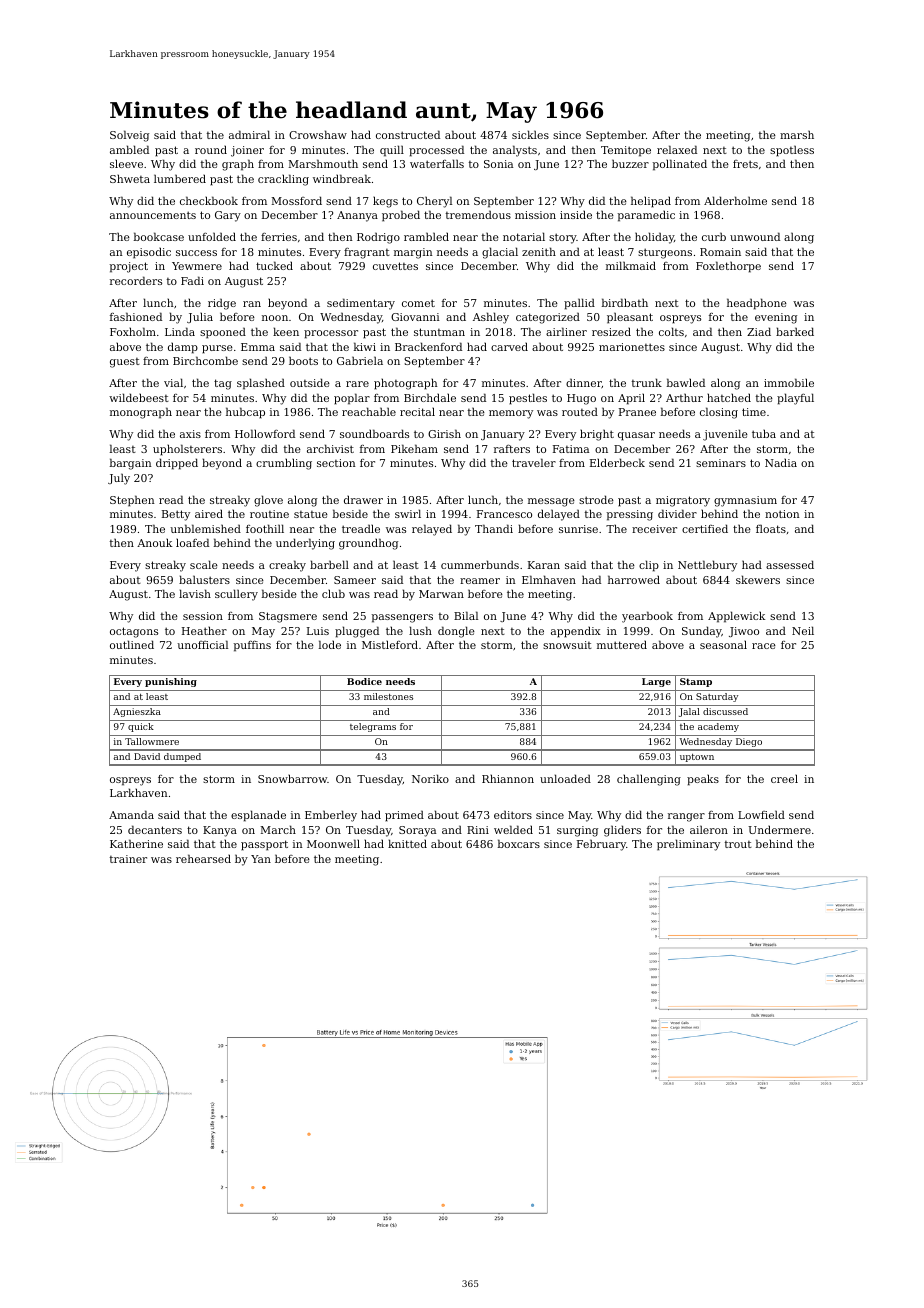  What do you see at coordinates (408, 134) in the screenshot?
I see `constructed` at bounding box center [408, 134].
